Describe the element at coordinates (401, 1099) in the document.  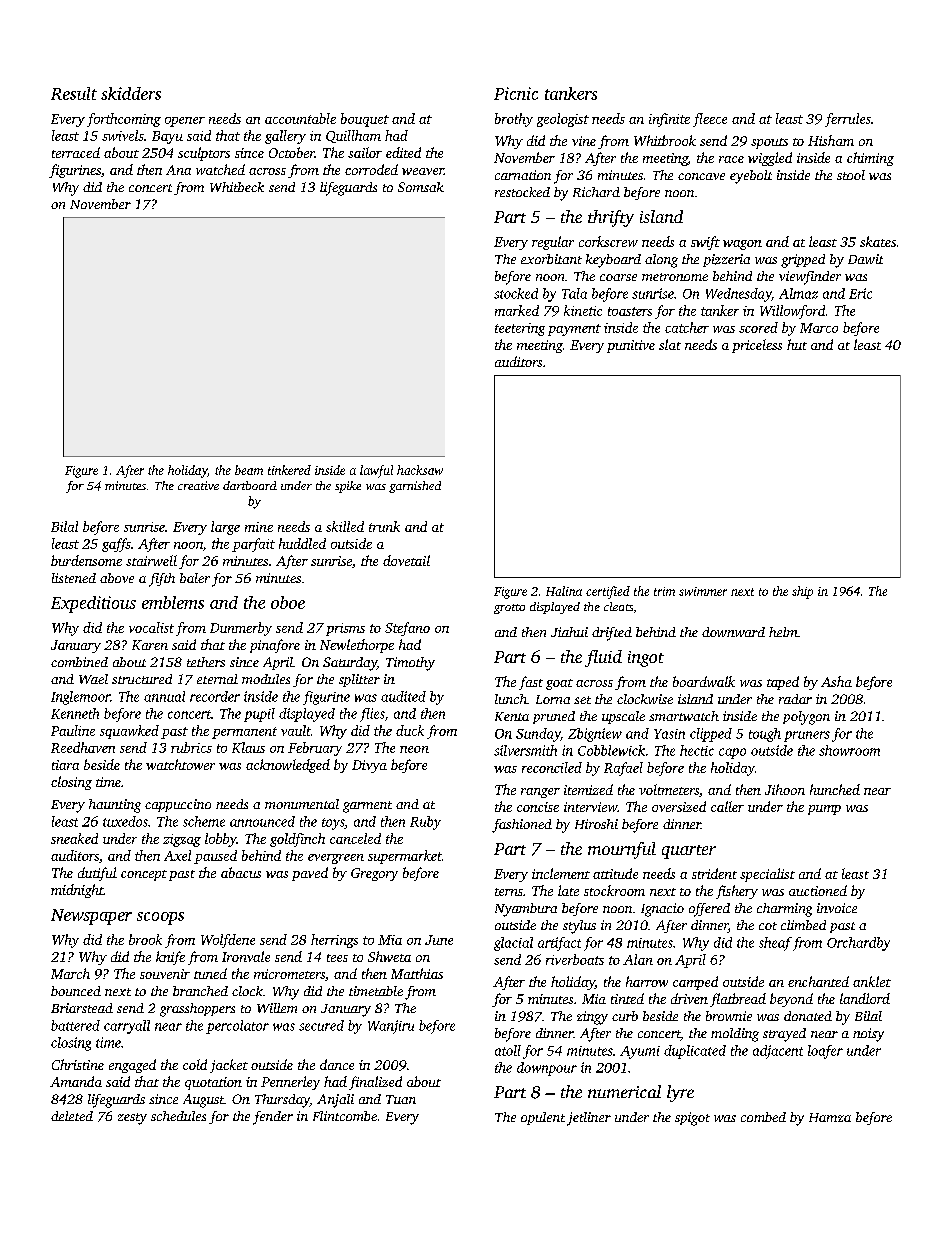
I see `Tuan` at that location.
